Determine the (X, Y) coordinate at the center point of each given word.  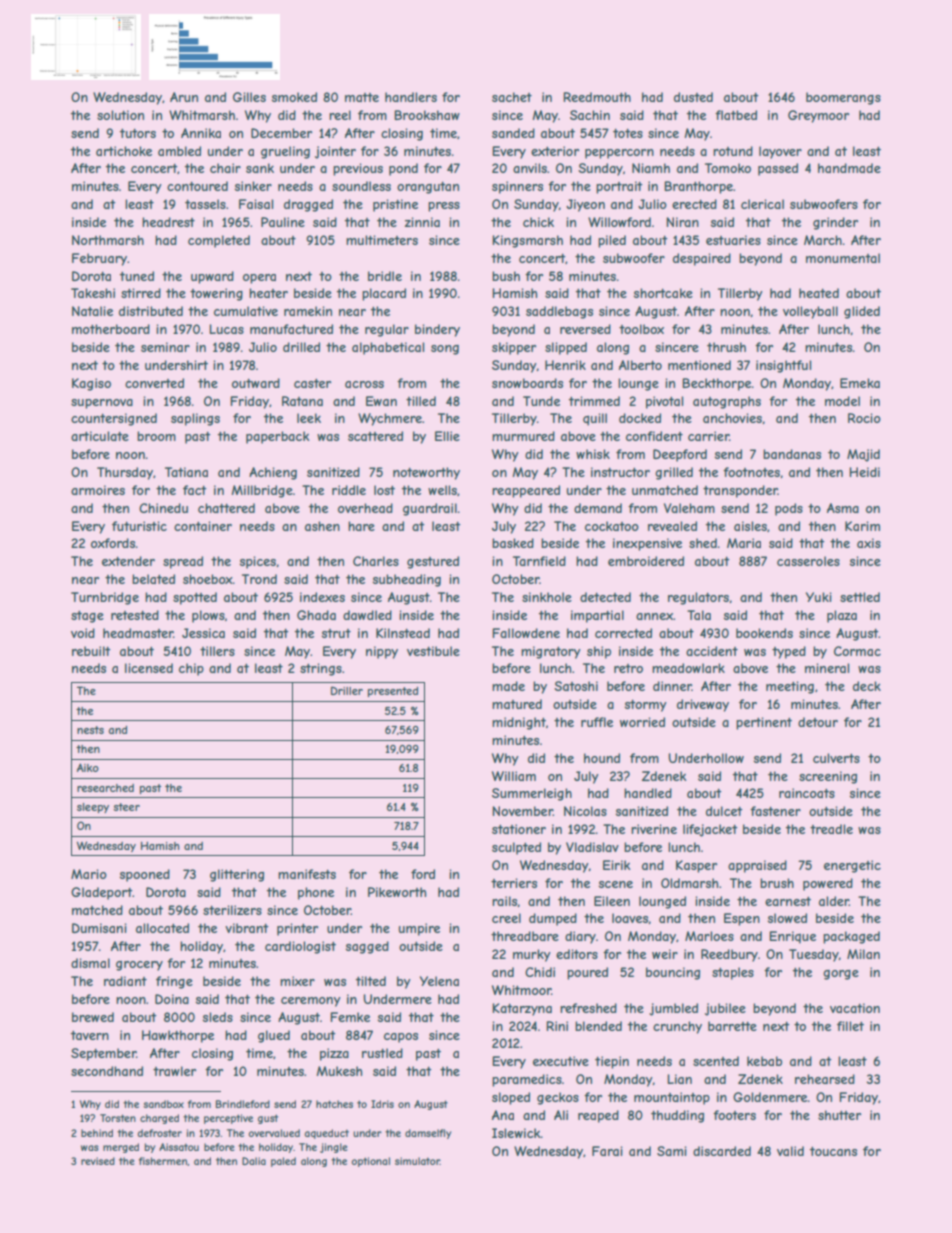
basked (513, 543)
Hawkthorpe (178, 1036)
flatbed (736, 115)
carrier (708, 436)
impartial (597, 616)
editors (577, 954)
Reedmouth (597, 97)
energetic (852, 866)
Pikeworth (397, 892)
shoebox (208, 579)
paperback (278, 437)
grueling (285, 152)
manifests (307, 874)
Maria (744, 543)
